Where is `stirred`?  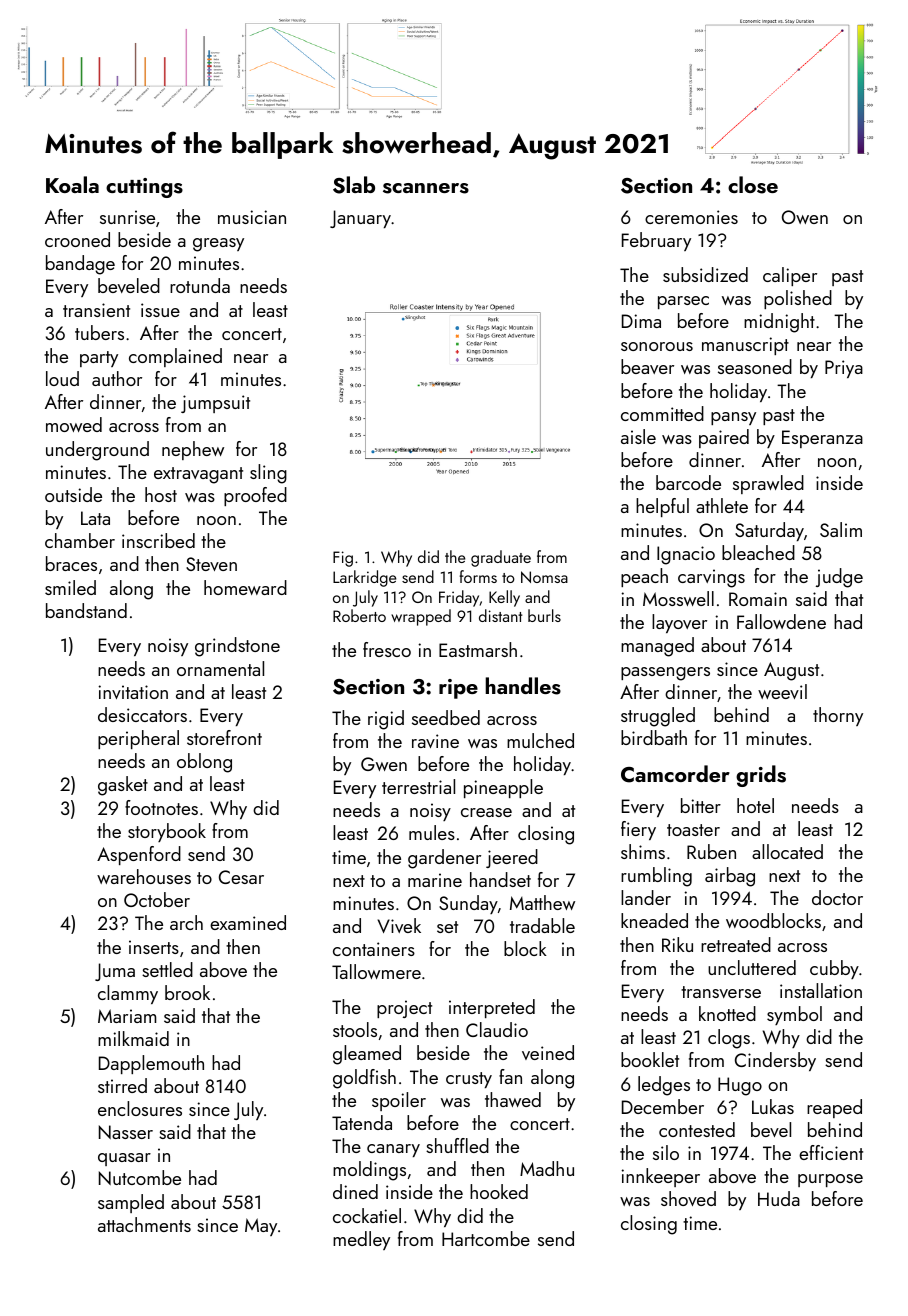 stirred is located at coordinates (122, 1085).
